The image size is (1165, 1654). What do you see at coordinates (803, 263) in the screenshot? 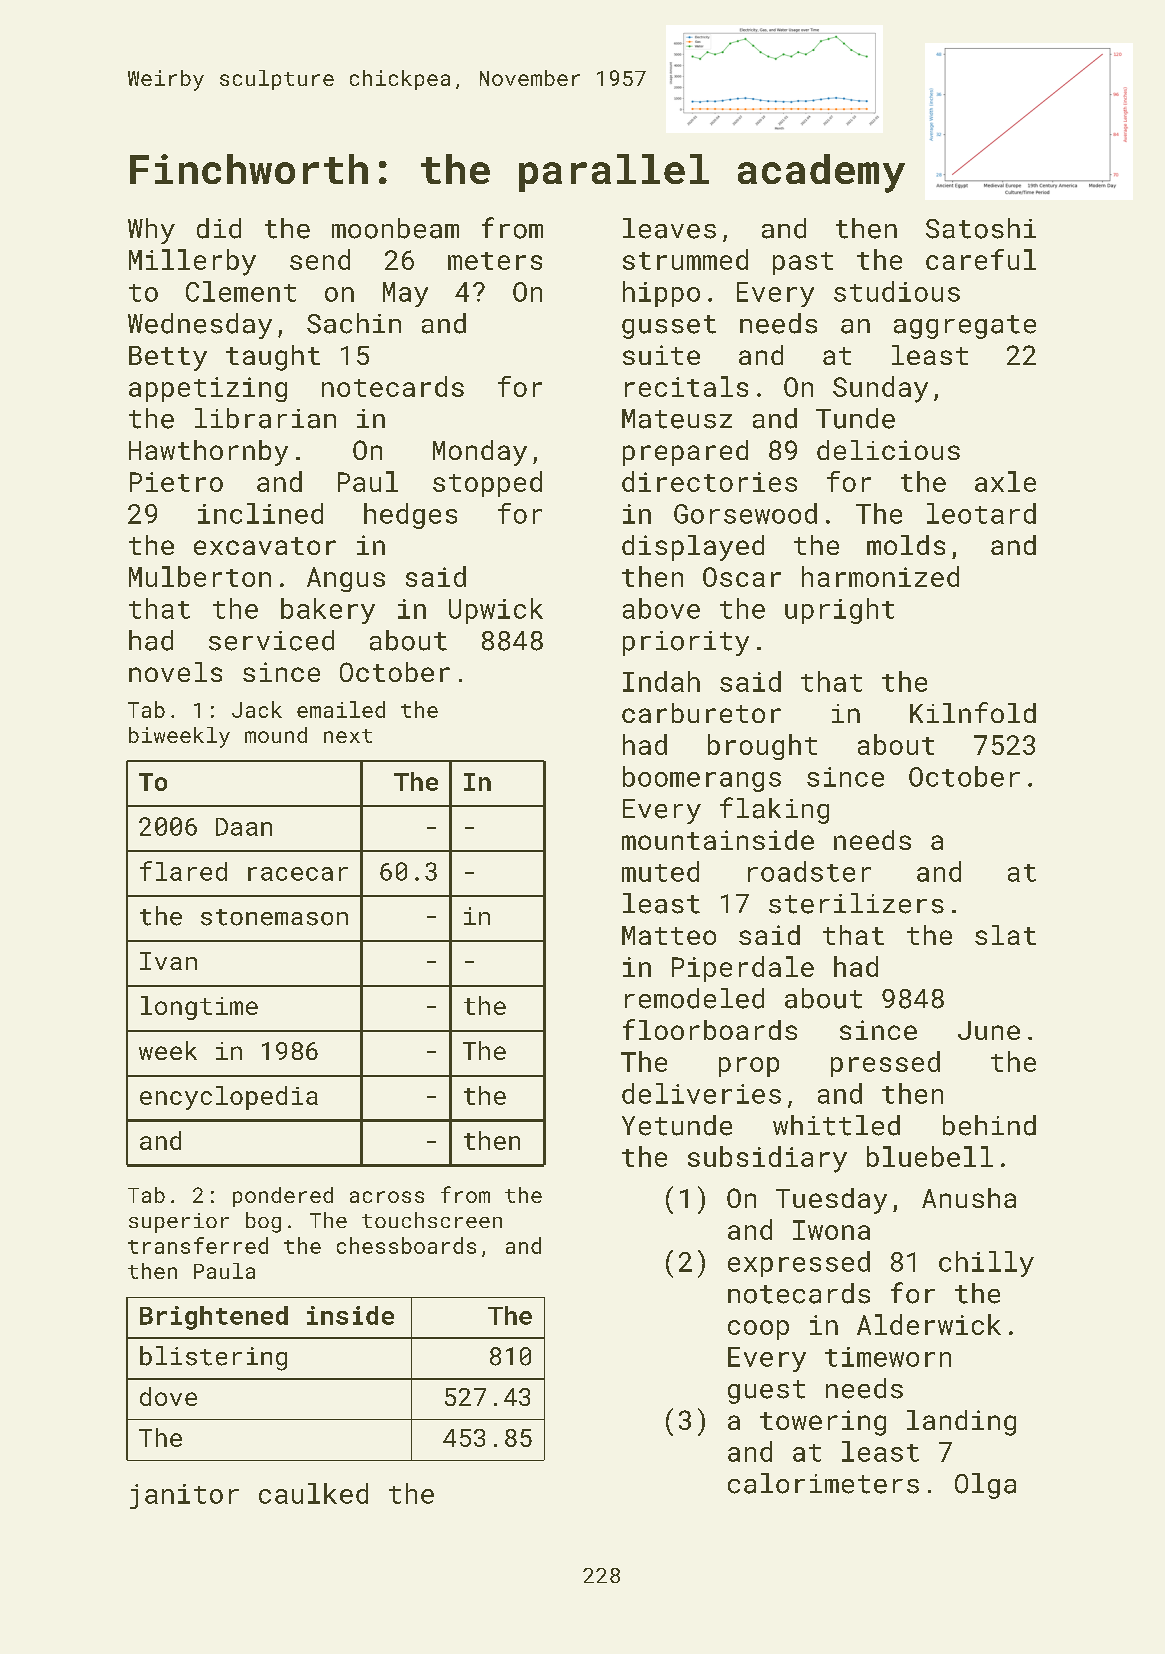
I see `past` at bounding box center [803, 263].
